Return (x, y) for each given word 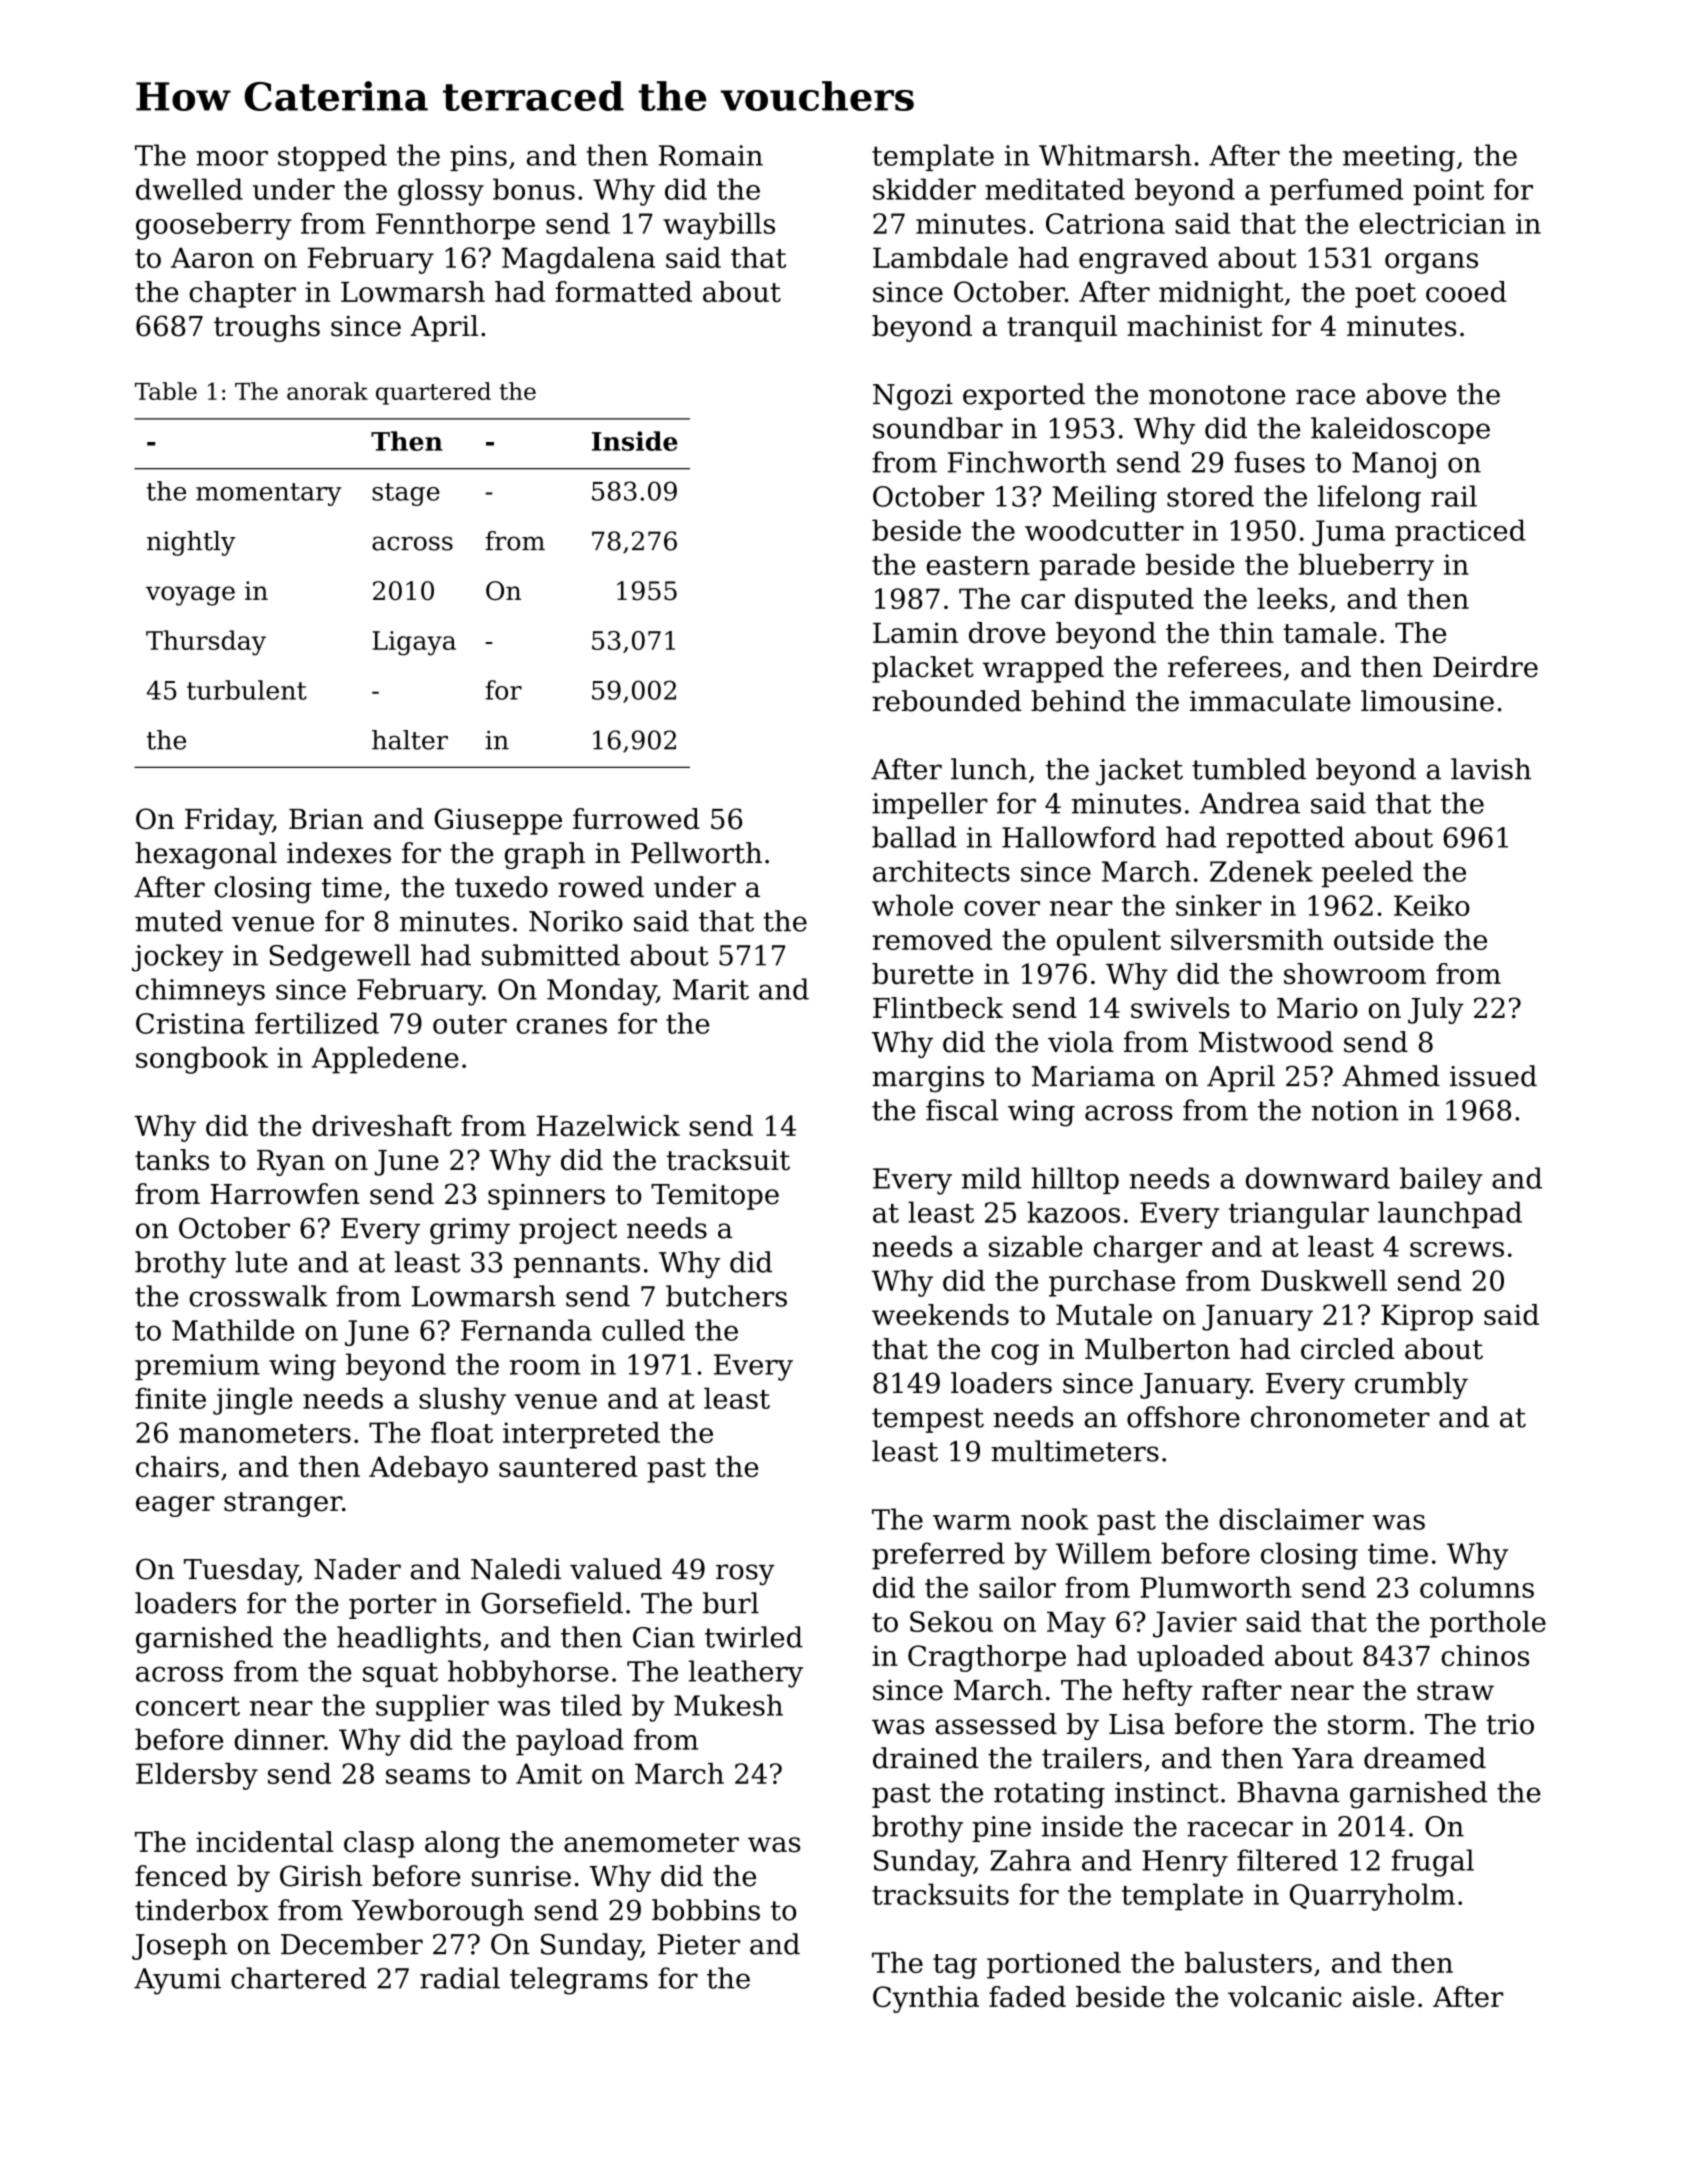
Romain (711, 155)
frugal (1433, 1863)
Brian (326, 819)
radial (460, 1978)
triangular (1299, 1215)
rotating (1049, 1795)
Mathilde (233, 1330)
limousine (1427, 701)
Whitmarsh (1115, 155)
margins (928, 1079)
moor (232, 158)
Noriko (576, 921)
